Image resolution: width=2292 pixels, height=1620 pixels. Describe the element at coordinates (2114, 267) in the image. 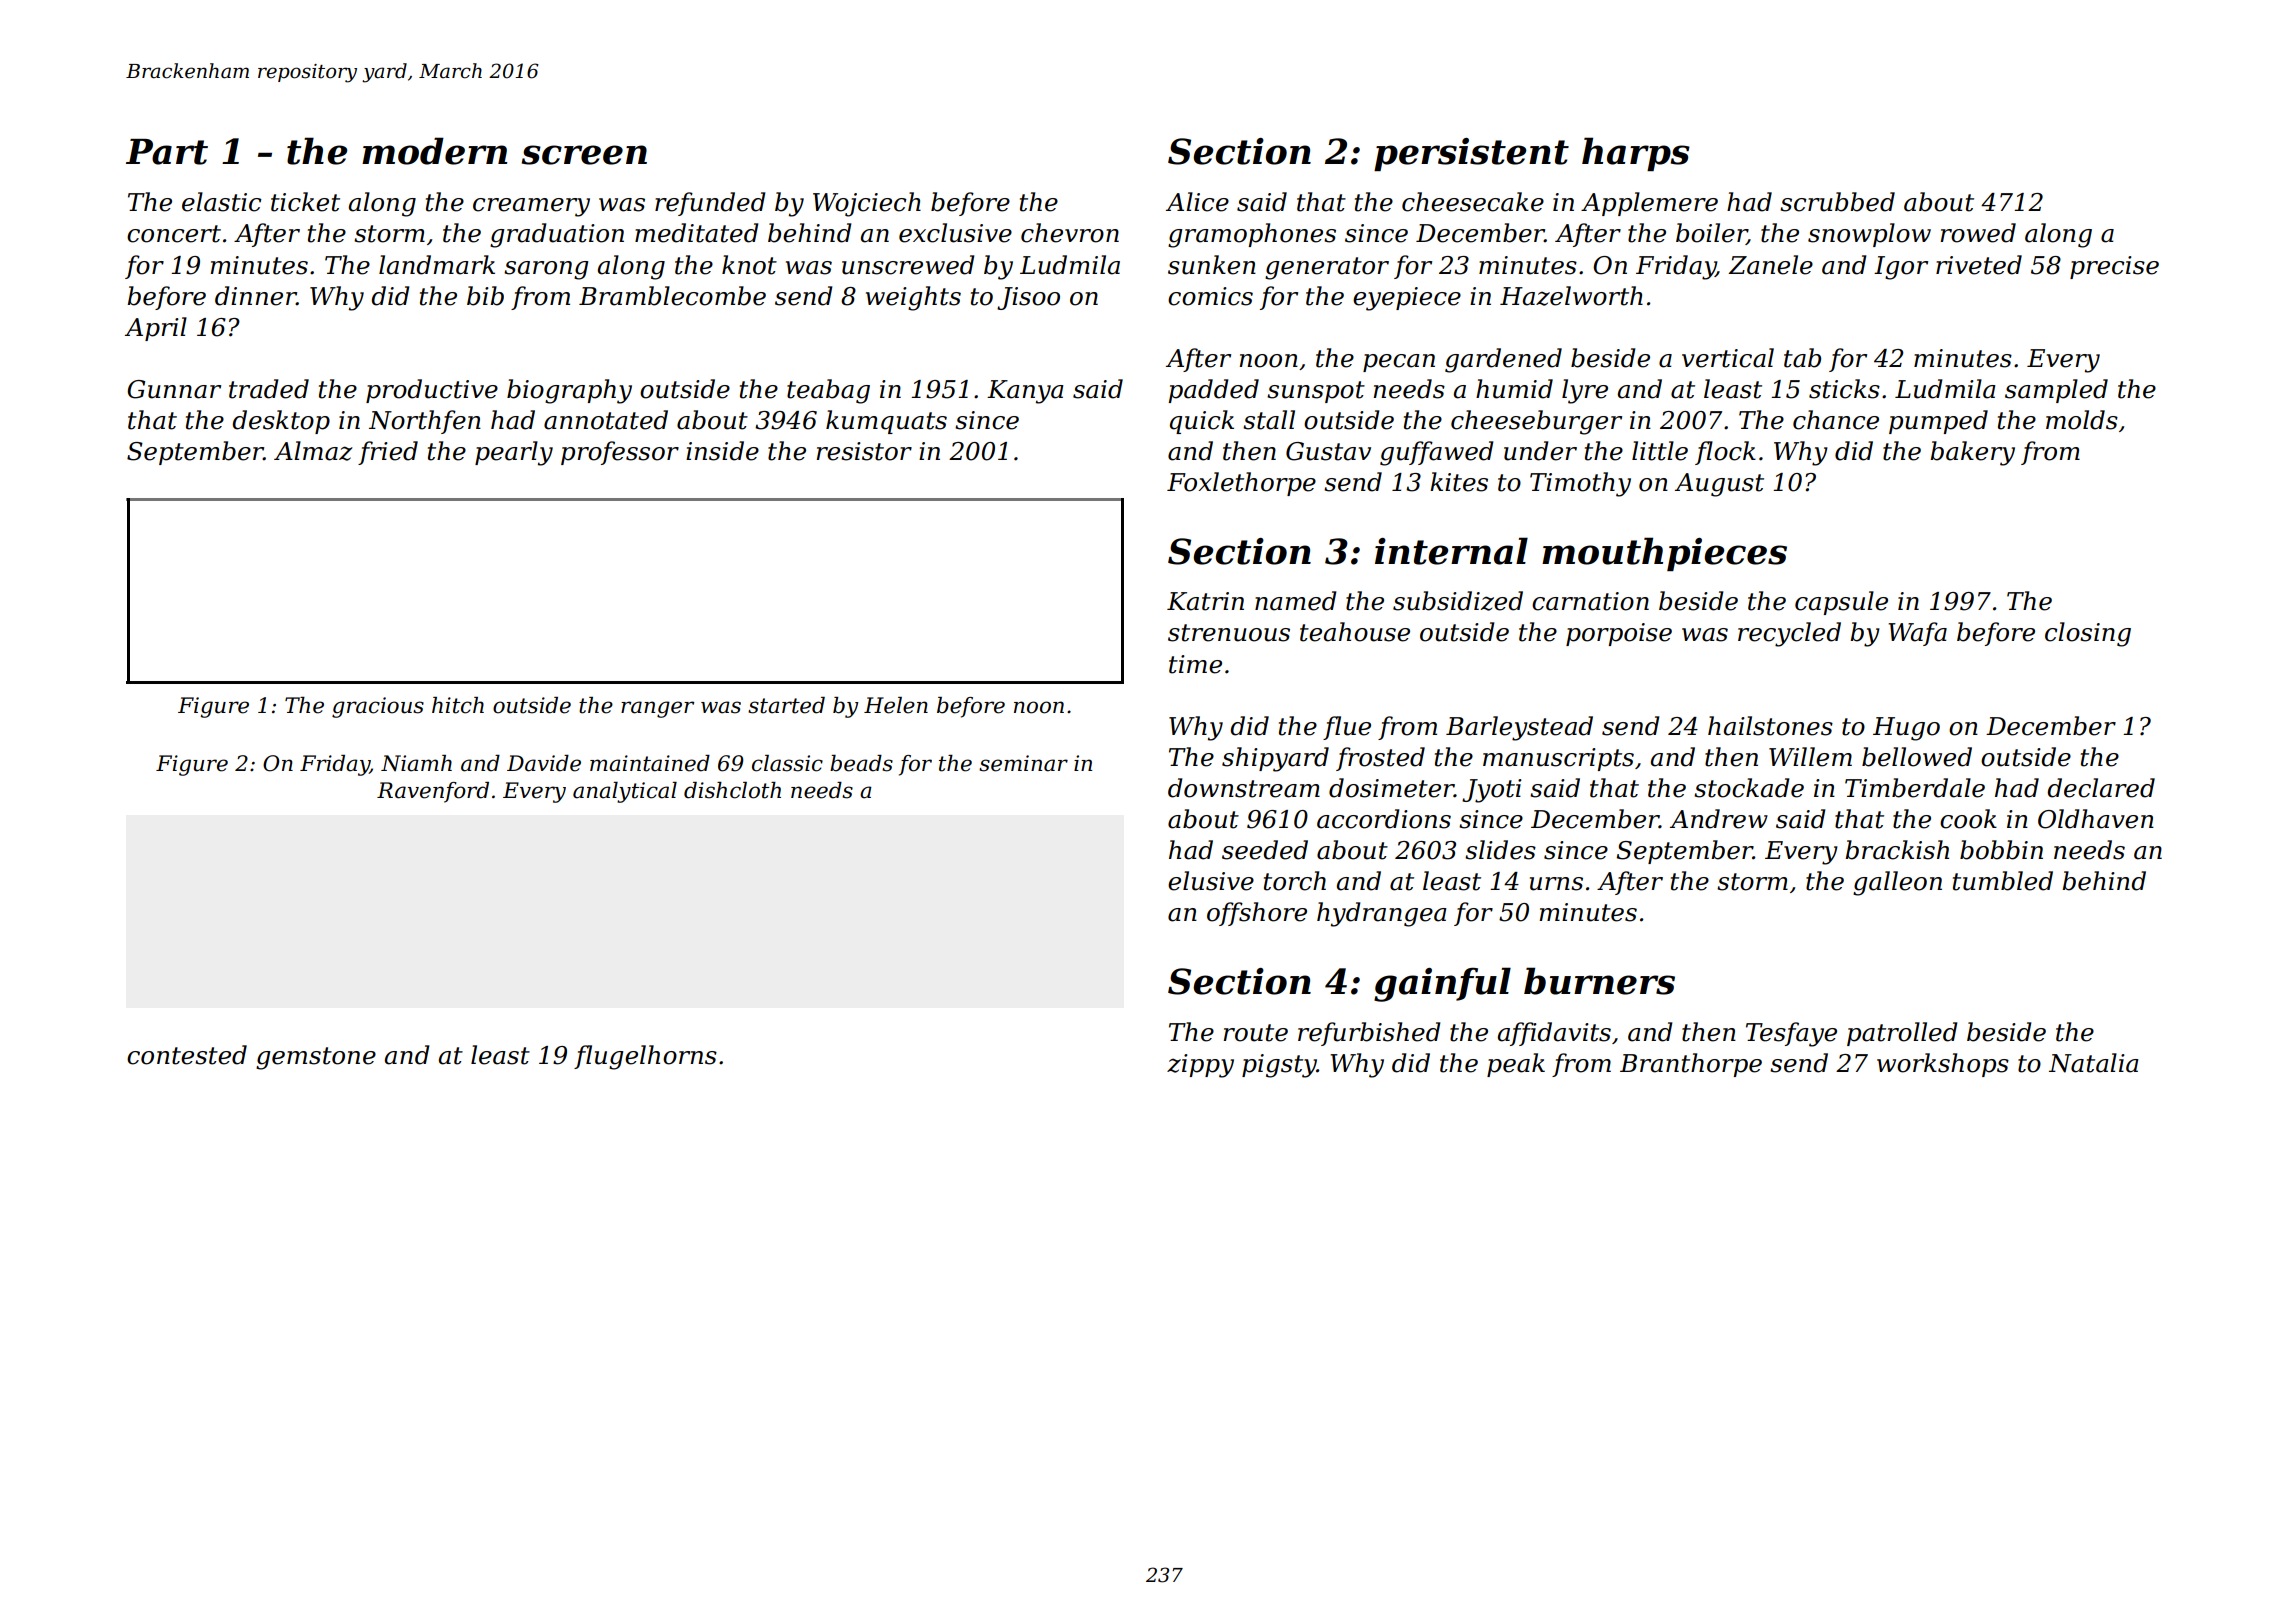

I see `precise` at that location.
